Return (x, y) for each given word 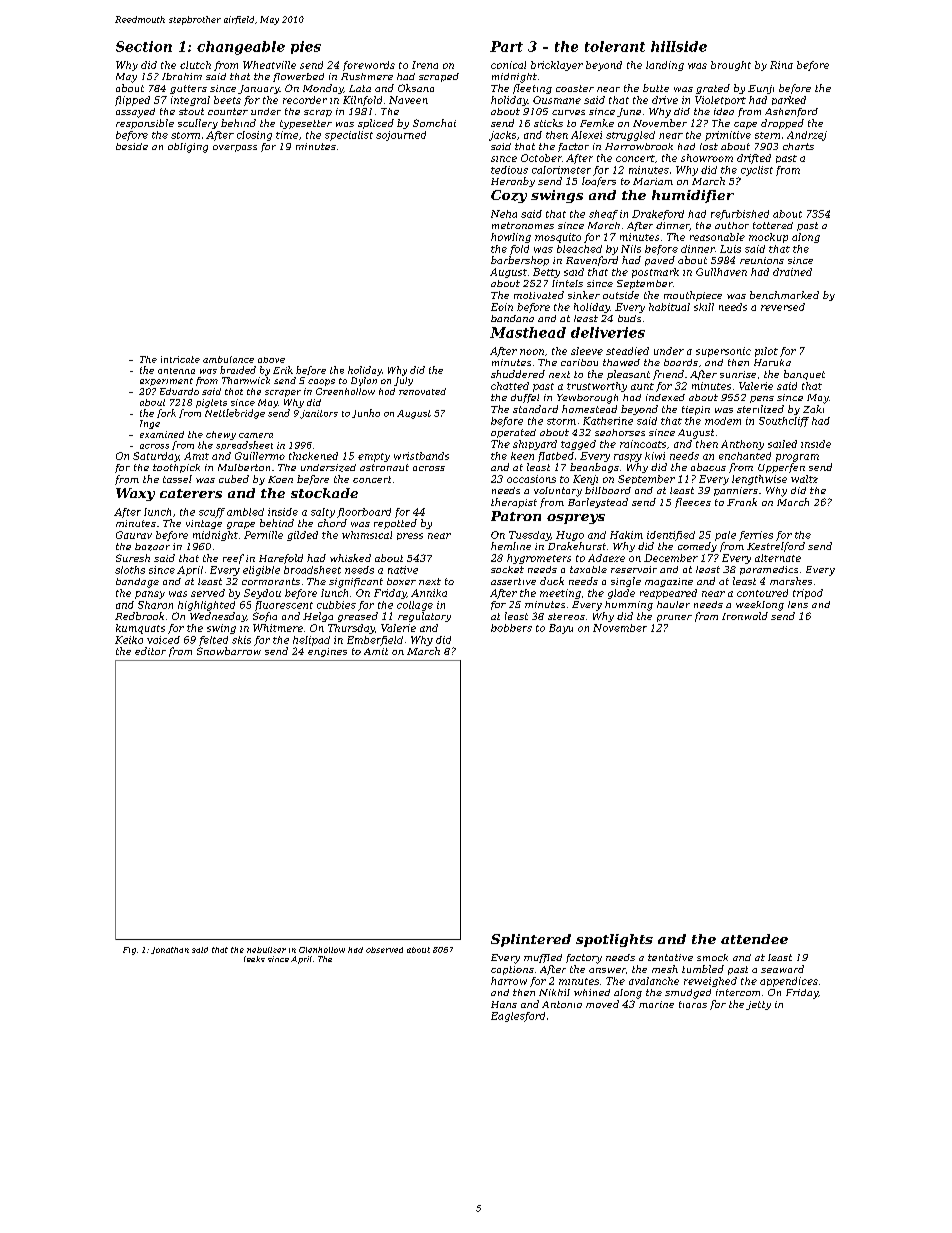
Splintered (531, 940)
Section (144, 46)
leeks (254, 959)
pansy (150, 595)
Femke (597, 123)
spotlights (614, 940)
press (410, 536)
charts (798, 146)
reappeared (668, 594)
